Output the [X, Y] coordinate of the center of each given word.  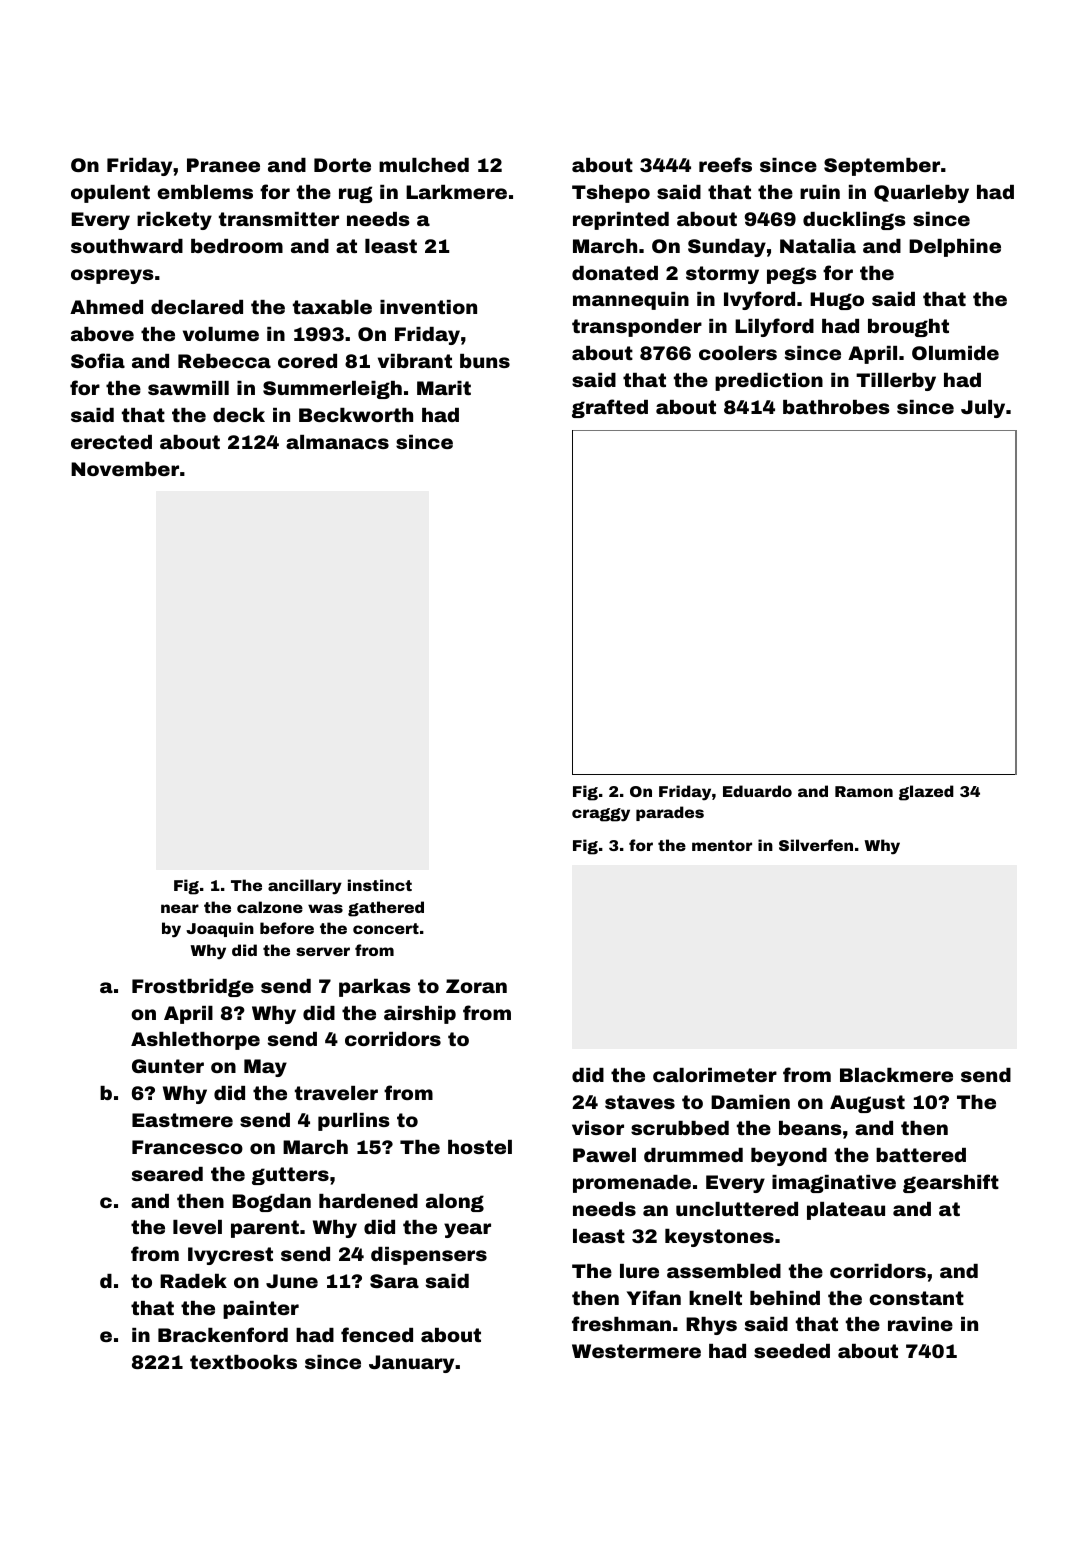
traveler [336, 1093]
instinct [380, 885]
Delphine [955, 248]
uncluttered [737, 1209]
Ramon [864, 791]
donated [615, 273]
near [180, 908]
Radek [193, 1281]
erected [111, 442]
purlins [354, 1122]
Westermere [636, 1351]
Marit [444, 388]
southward [127, 246]
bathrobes [836, 407]
